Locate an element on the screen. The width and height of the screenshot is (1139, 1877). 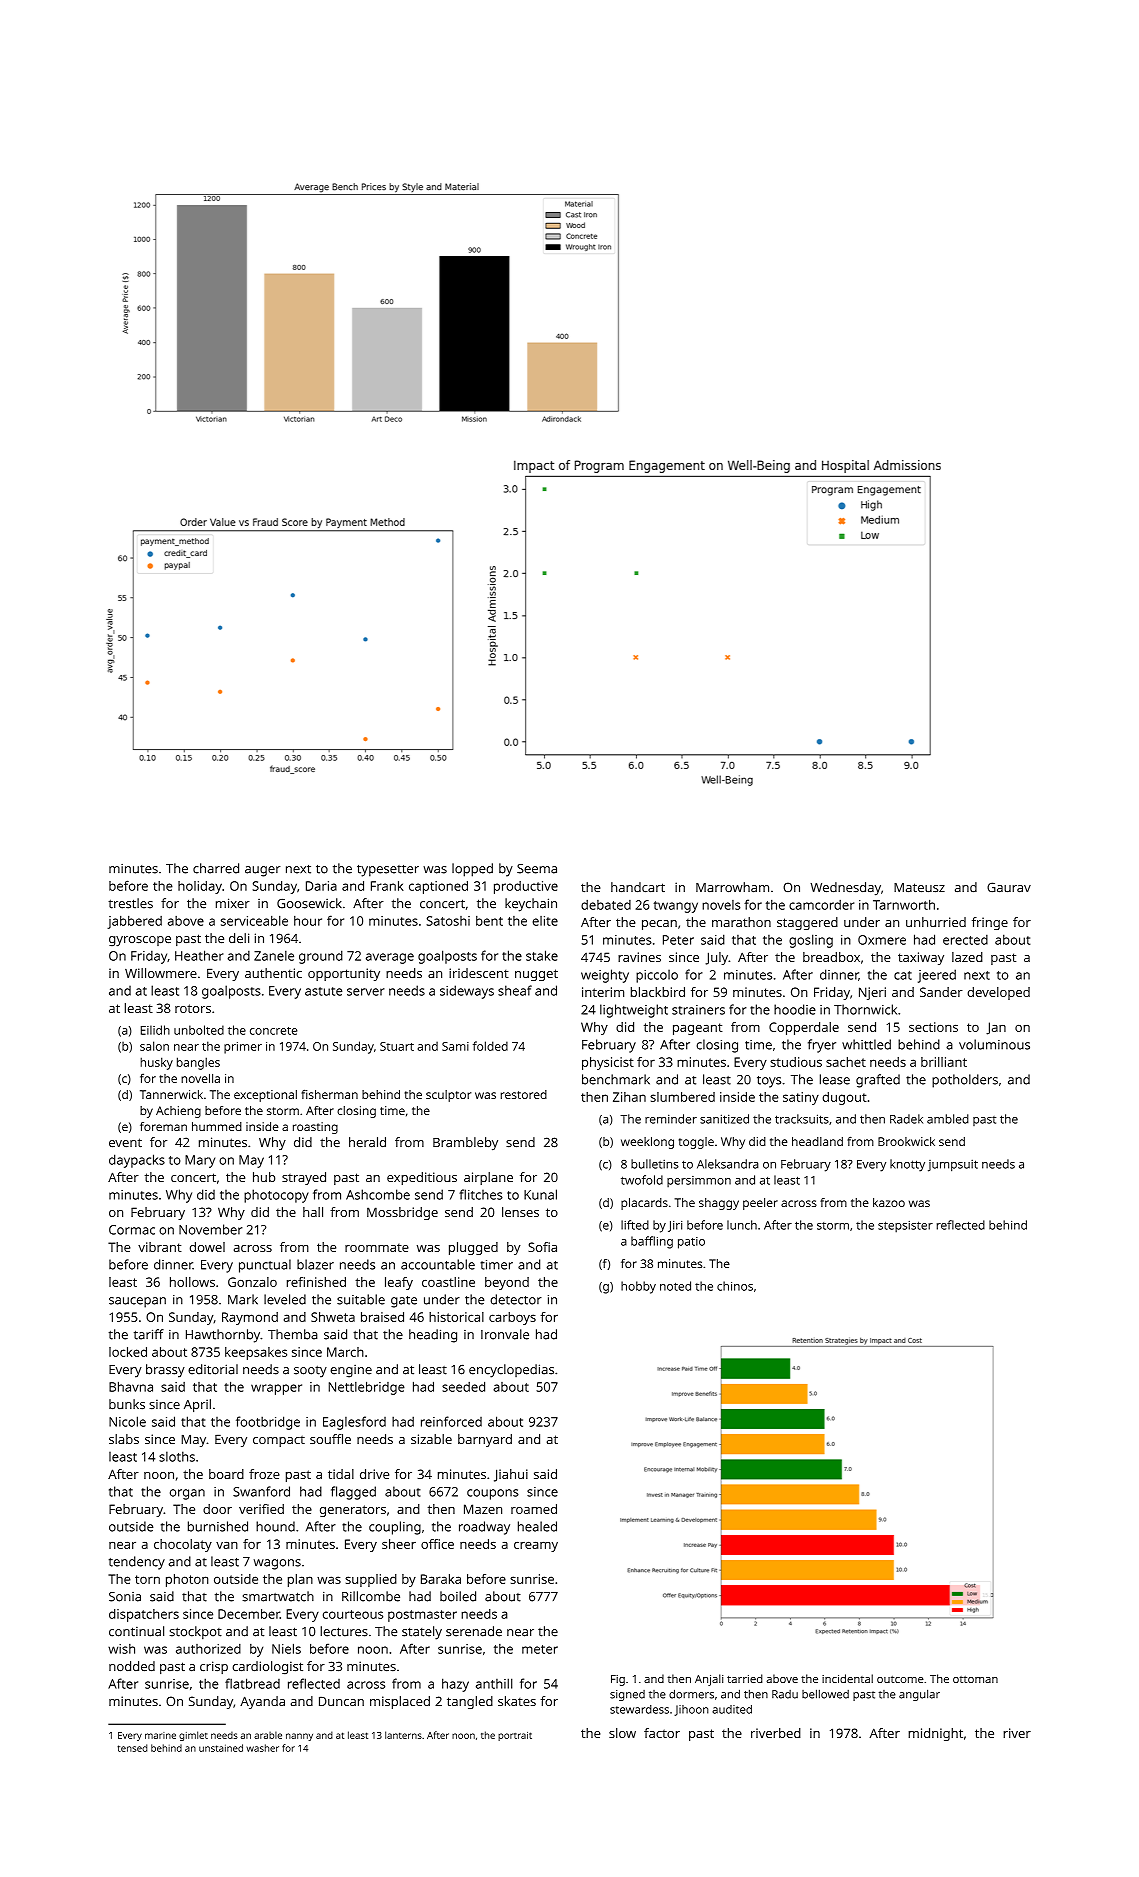
Mateusz is located at coordinates (919, 887).
